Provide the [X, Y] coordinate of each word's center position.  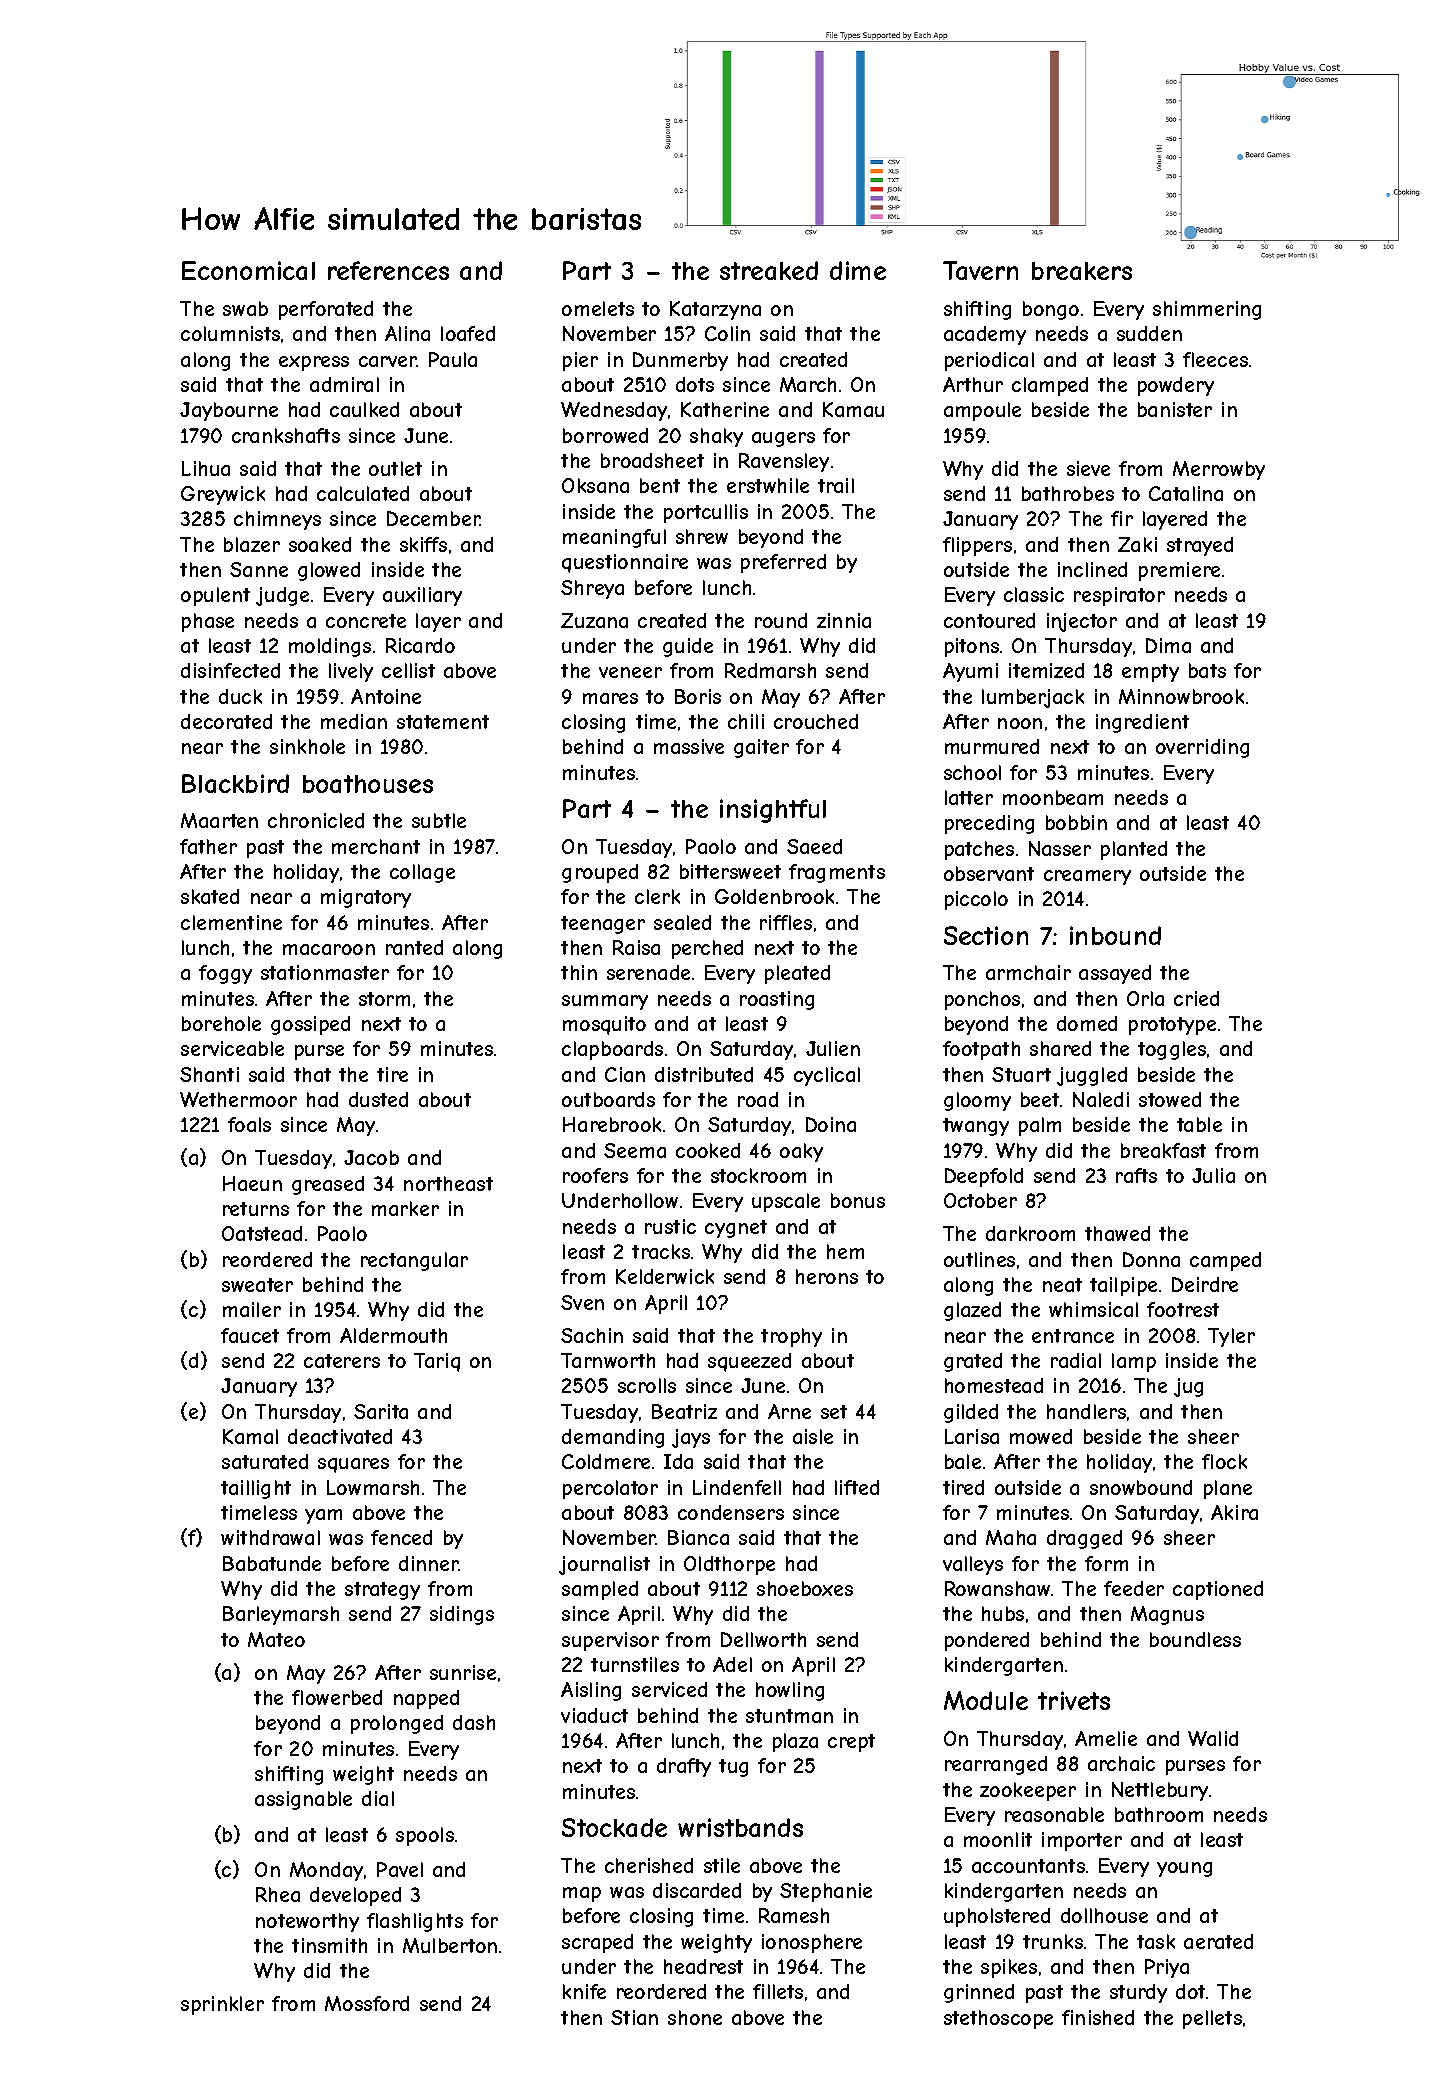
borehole [221, 1023]
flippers [977, 546]
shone [695, 2017]
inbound [1115, 935]
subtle [439, 820]
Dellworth [763, 1639]
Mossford [367, 2003]
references [388, 270]
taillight [256, 1489]
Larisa [972, 1436]
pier [580, 361]
